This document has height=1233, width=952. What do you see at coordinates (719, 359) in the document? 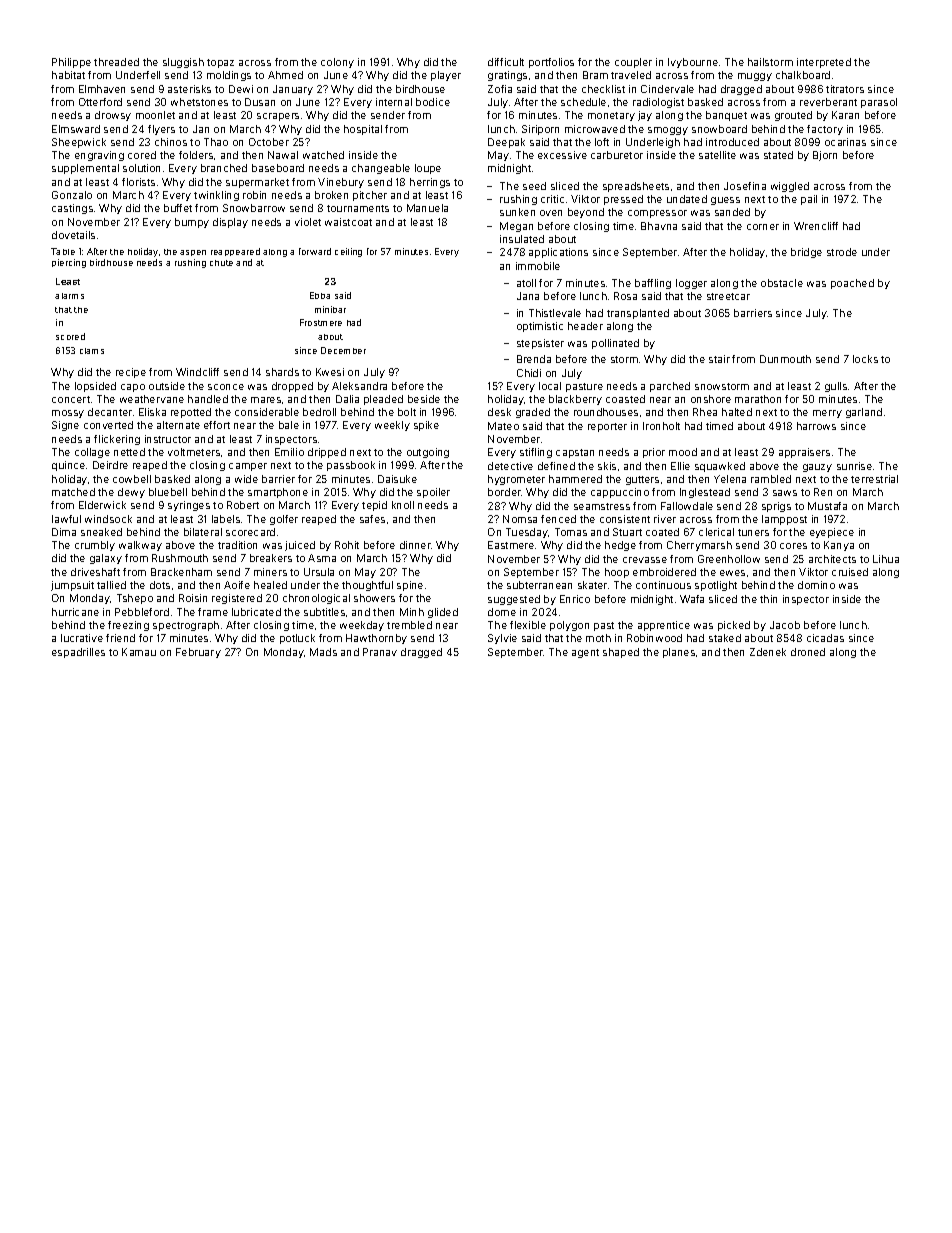
I see `stair` at bounding box center [719, 359].
